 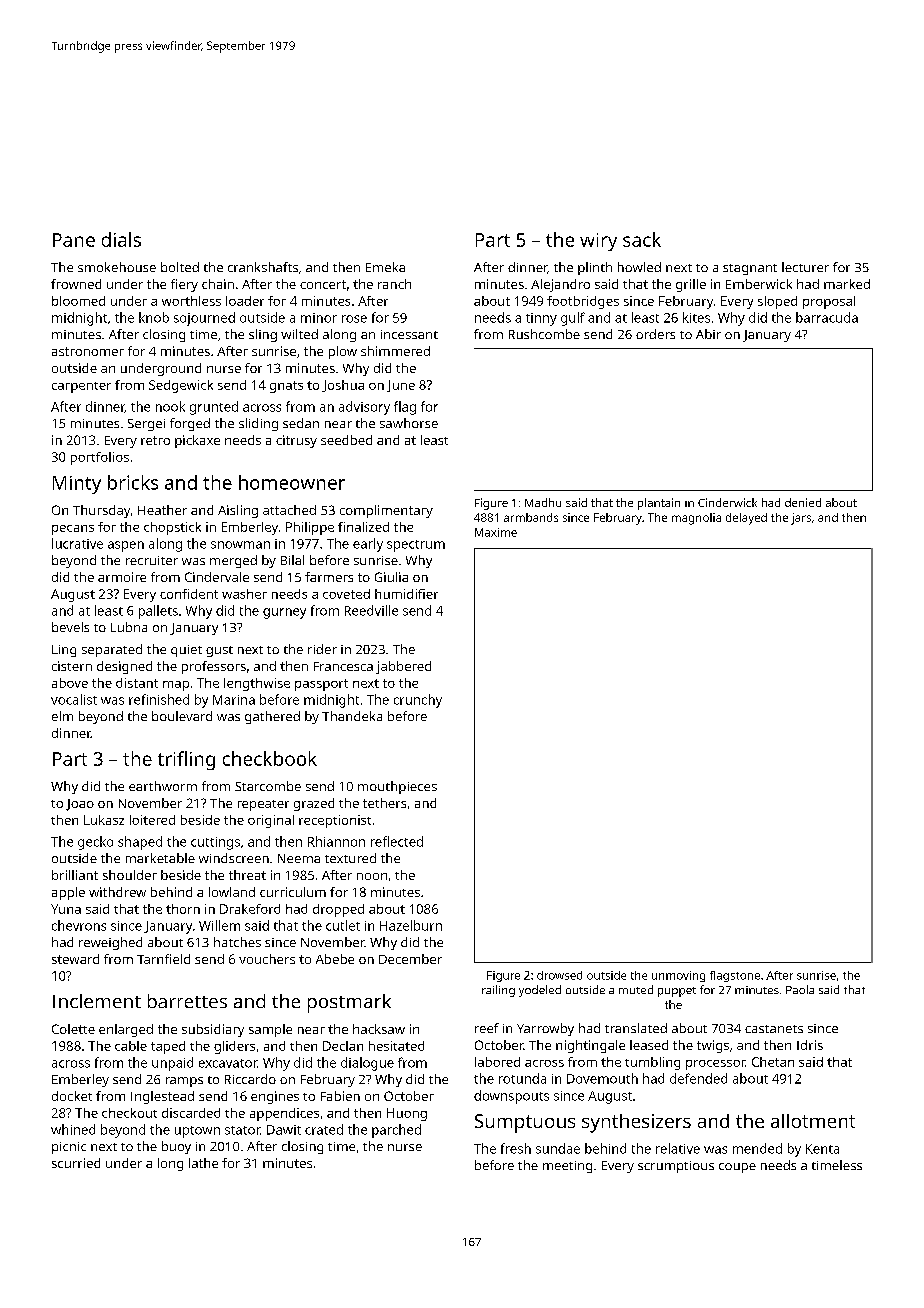 I want to click on Cinderwick, so click(x=727, y=502).
